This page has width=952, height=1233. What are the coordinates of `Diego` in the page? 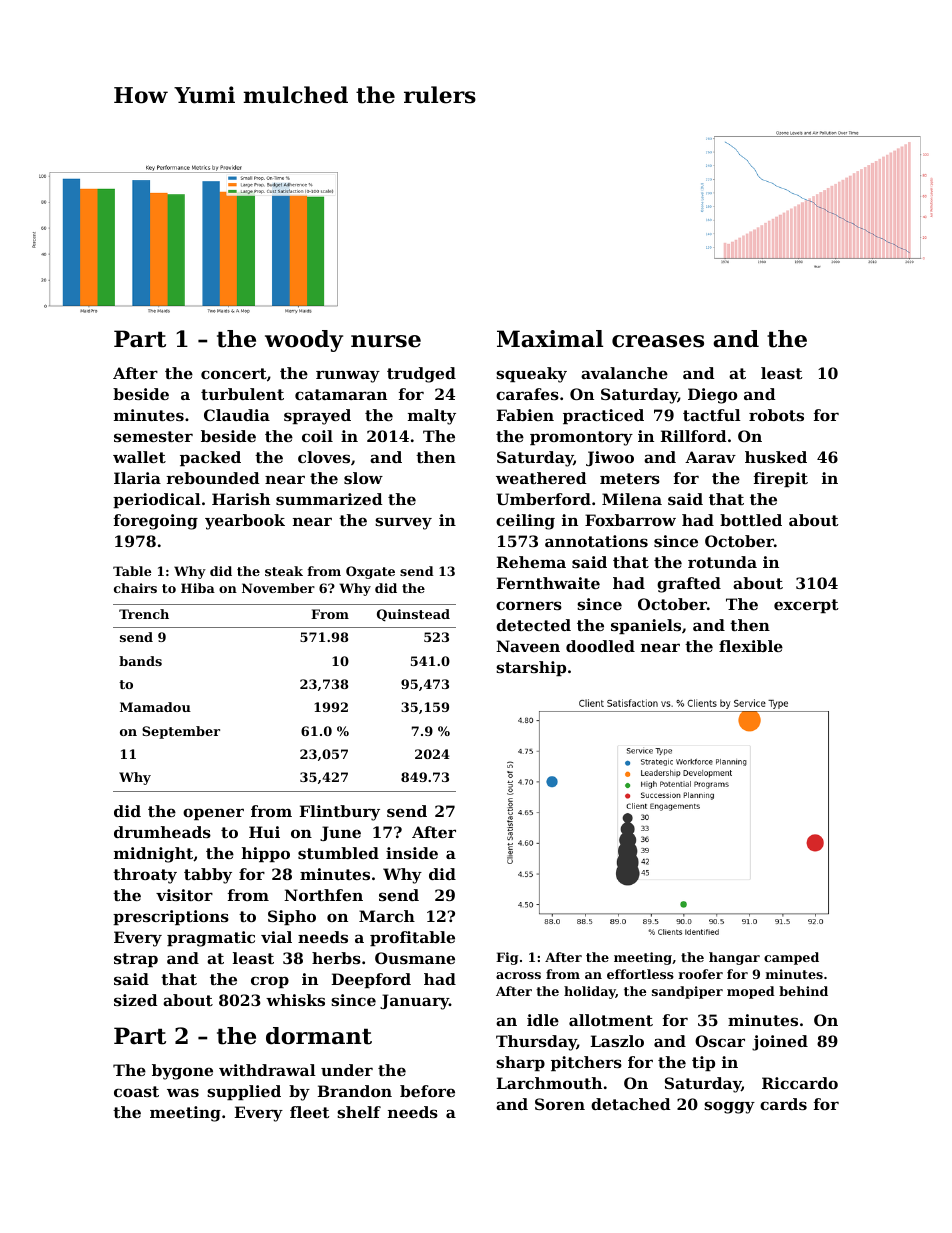 It's located at (712, 396).
